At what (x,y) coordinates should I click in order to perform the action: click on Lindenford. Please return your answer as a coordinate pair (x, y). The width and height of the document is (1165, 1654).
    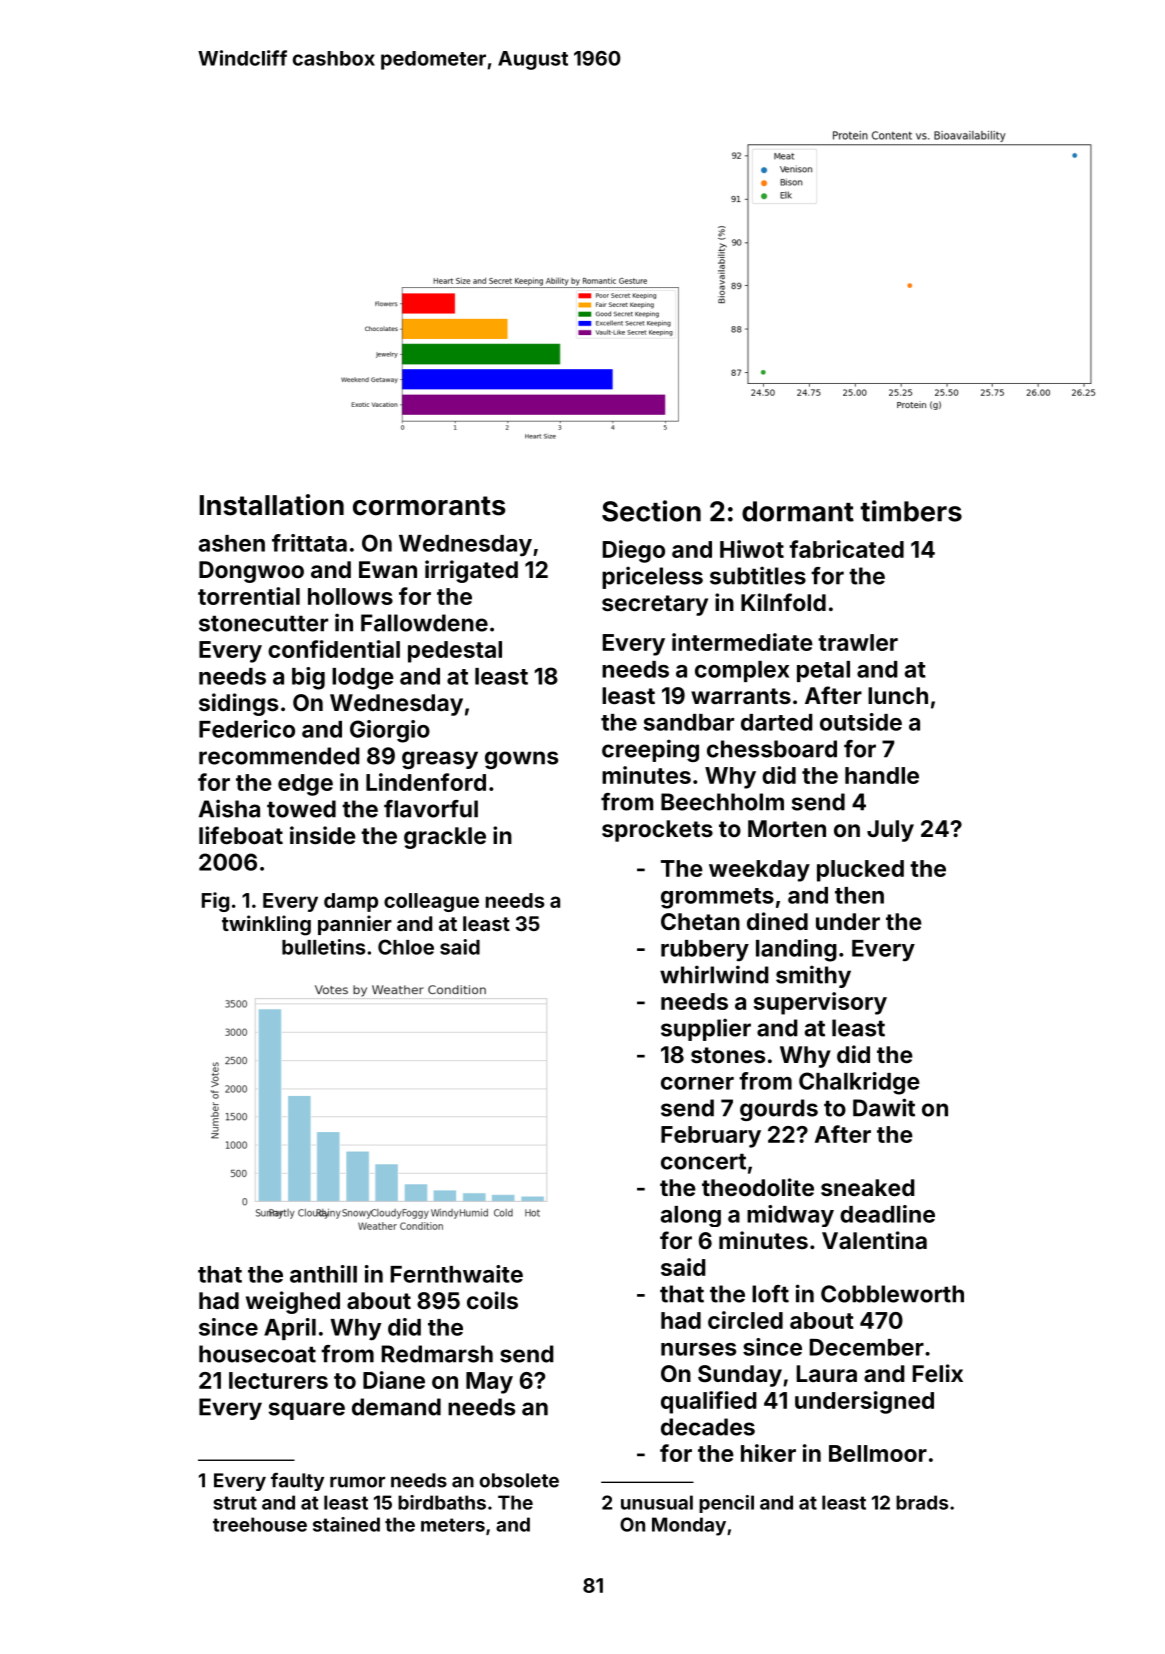
    Looking at the image, I should click on (426, 782).
